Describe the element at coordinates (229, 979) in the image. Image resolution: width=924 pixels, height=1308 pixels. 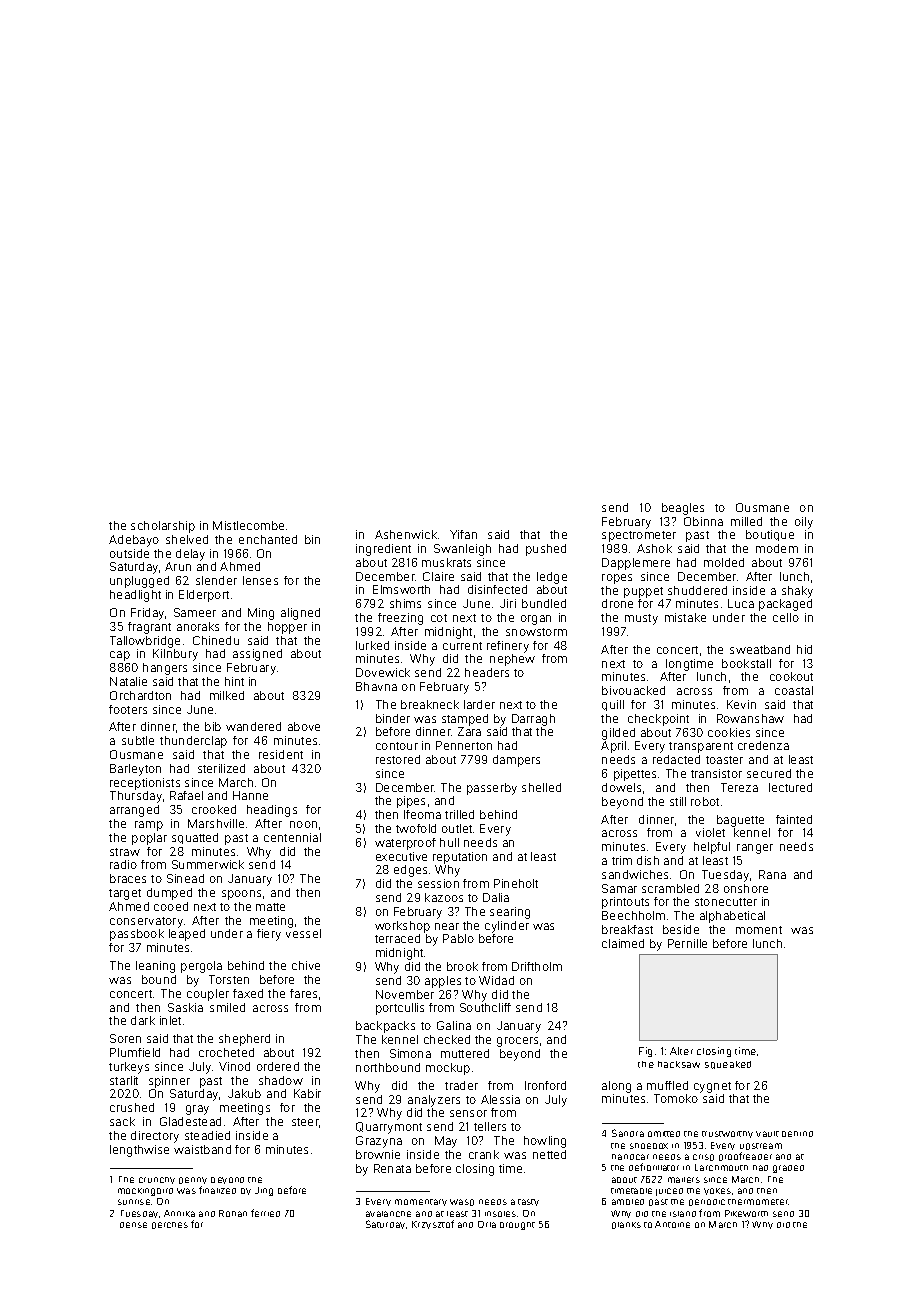
I see `Torsten` at that location.
